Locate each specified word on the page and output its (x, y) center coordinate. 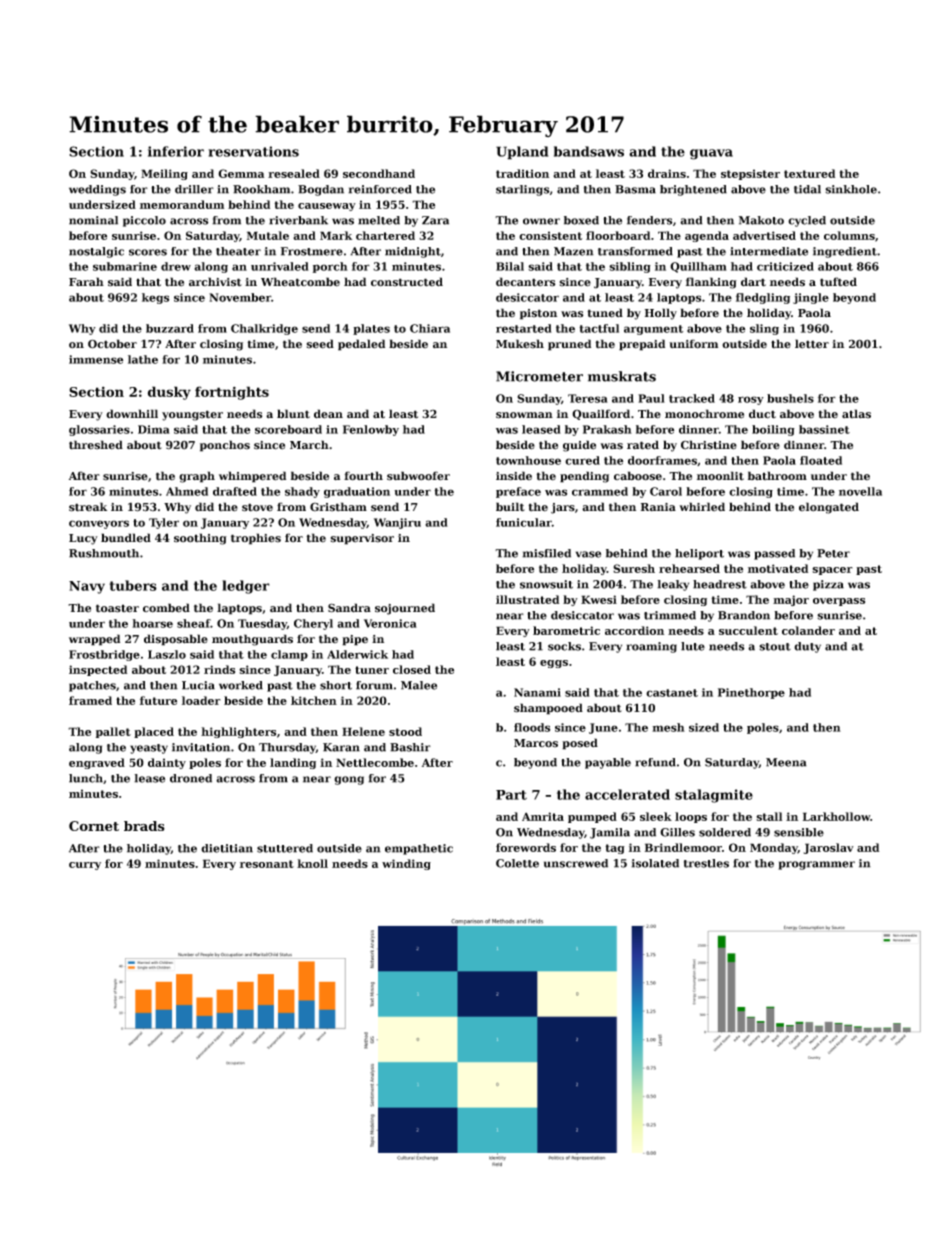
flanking (711, 283)
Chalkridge (264, 329)
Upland (522, 153)
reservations (253, 151)
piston (538, 314)
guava (711, 154)
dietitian (227, 848)
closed (412, 669)
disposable (176, 640)
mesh (668, 727)
